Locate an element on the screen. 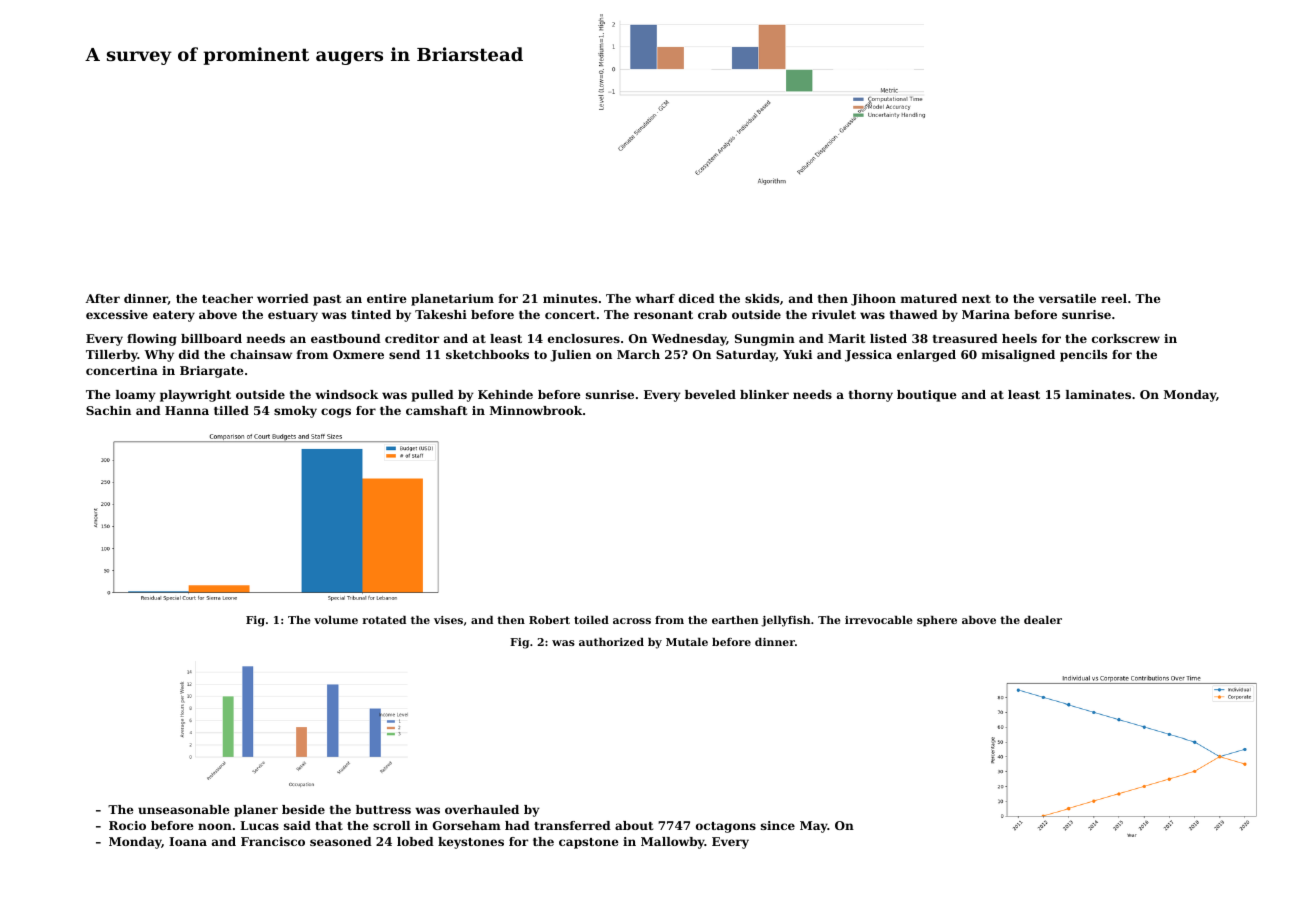 This screenshot has width=1308, height=924. Mallowby is located at coordinates (673, 843).
